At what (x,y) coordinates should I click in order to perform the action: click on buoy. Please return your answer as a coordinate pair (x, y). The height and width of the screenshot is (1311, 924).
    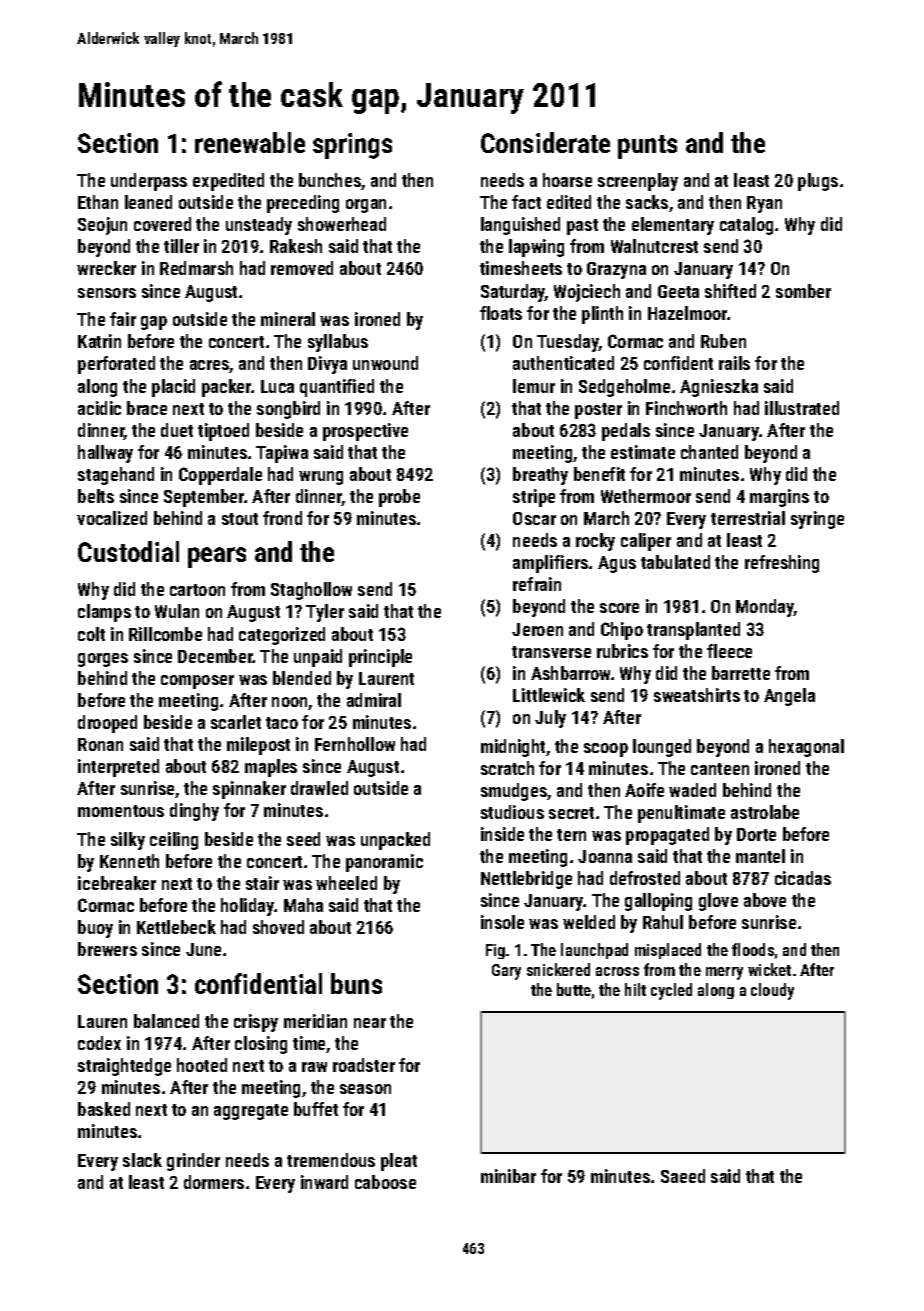
    Looking at the image, I should click on (95, 929).
